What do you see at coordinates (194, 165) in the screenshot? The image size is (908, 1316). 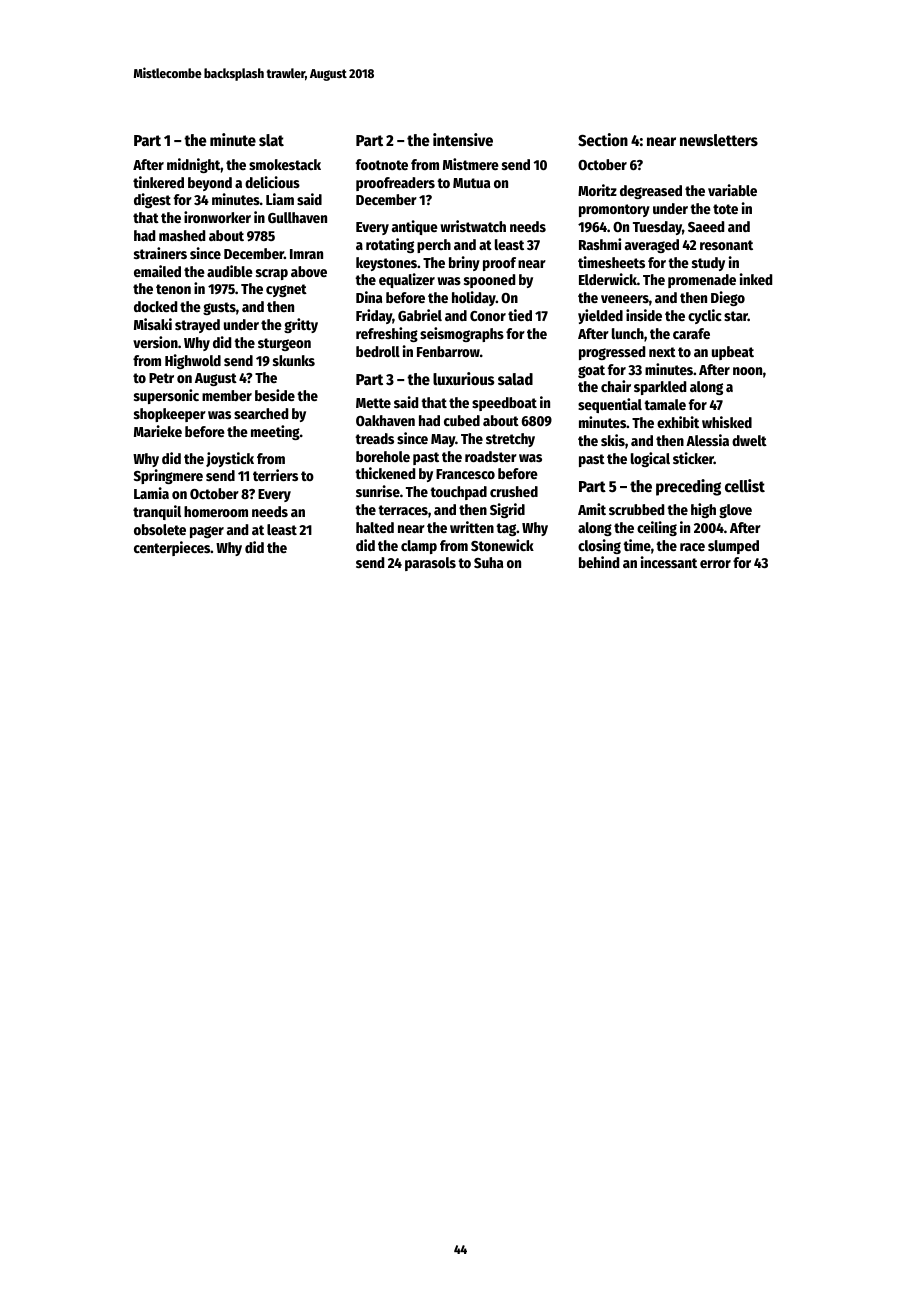 I see `midnight` at bounding box center [194, 165].
